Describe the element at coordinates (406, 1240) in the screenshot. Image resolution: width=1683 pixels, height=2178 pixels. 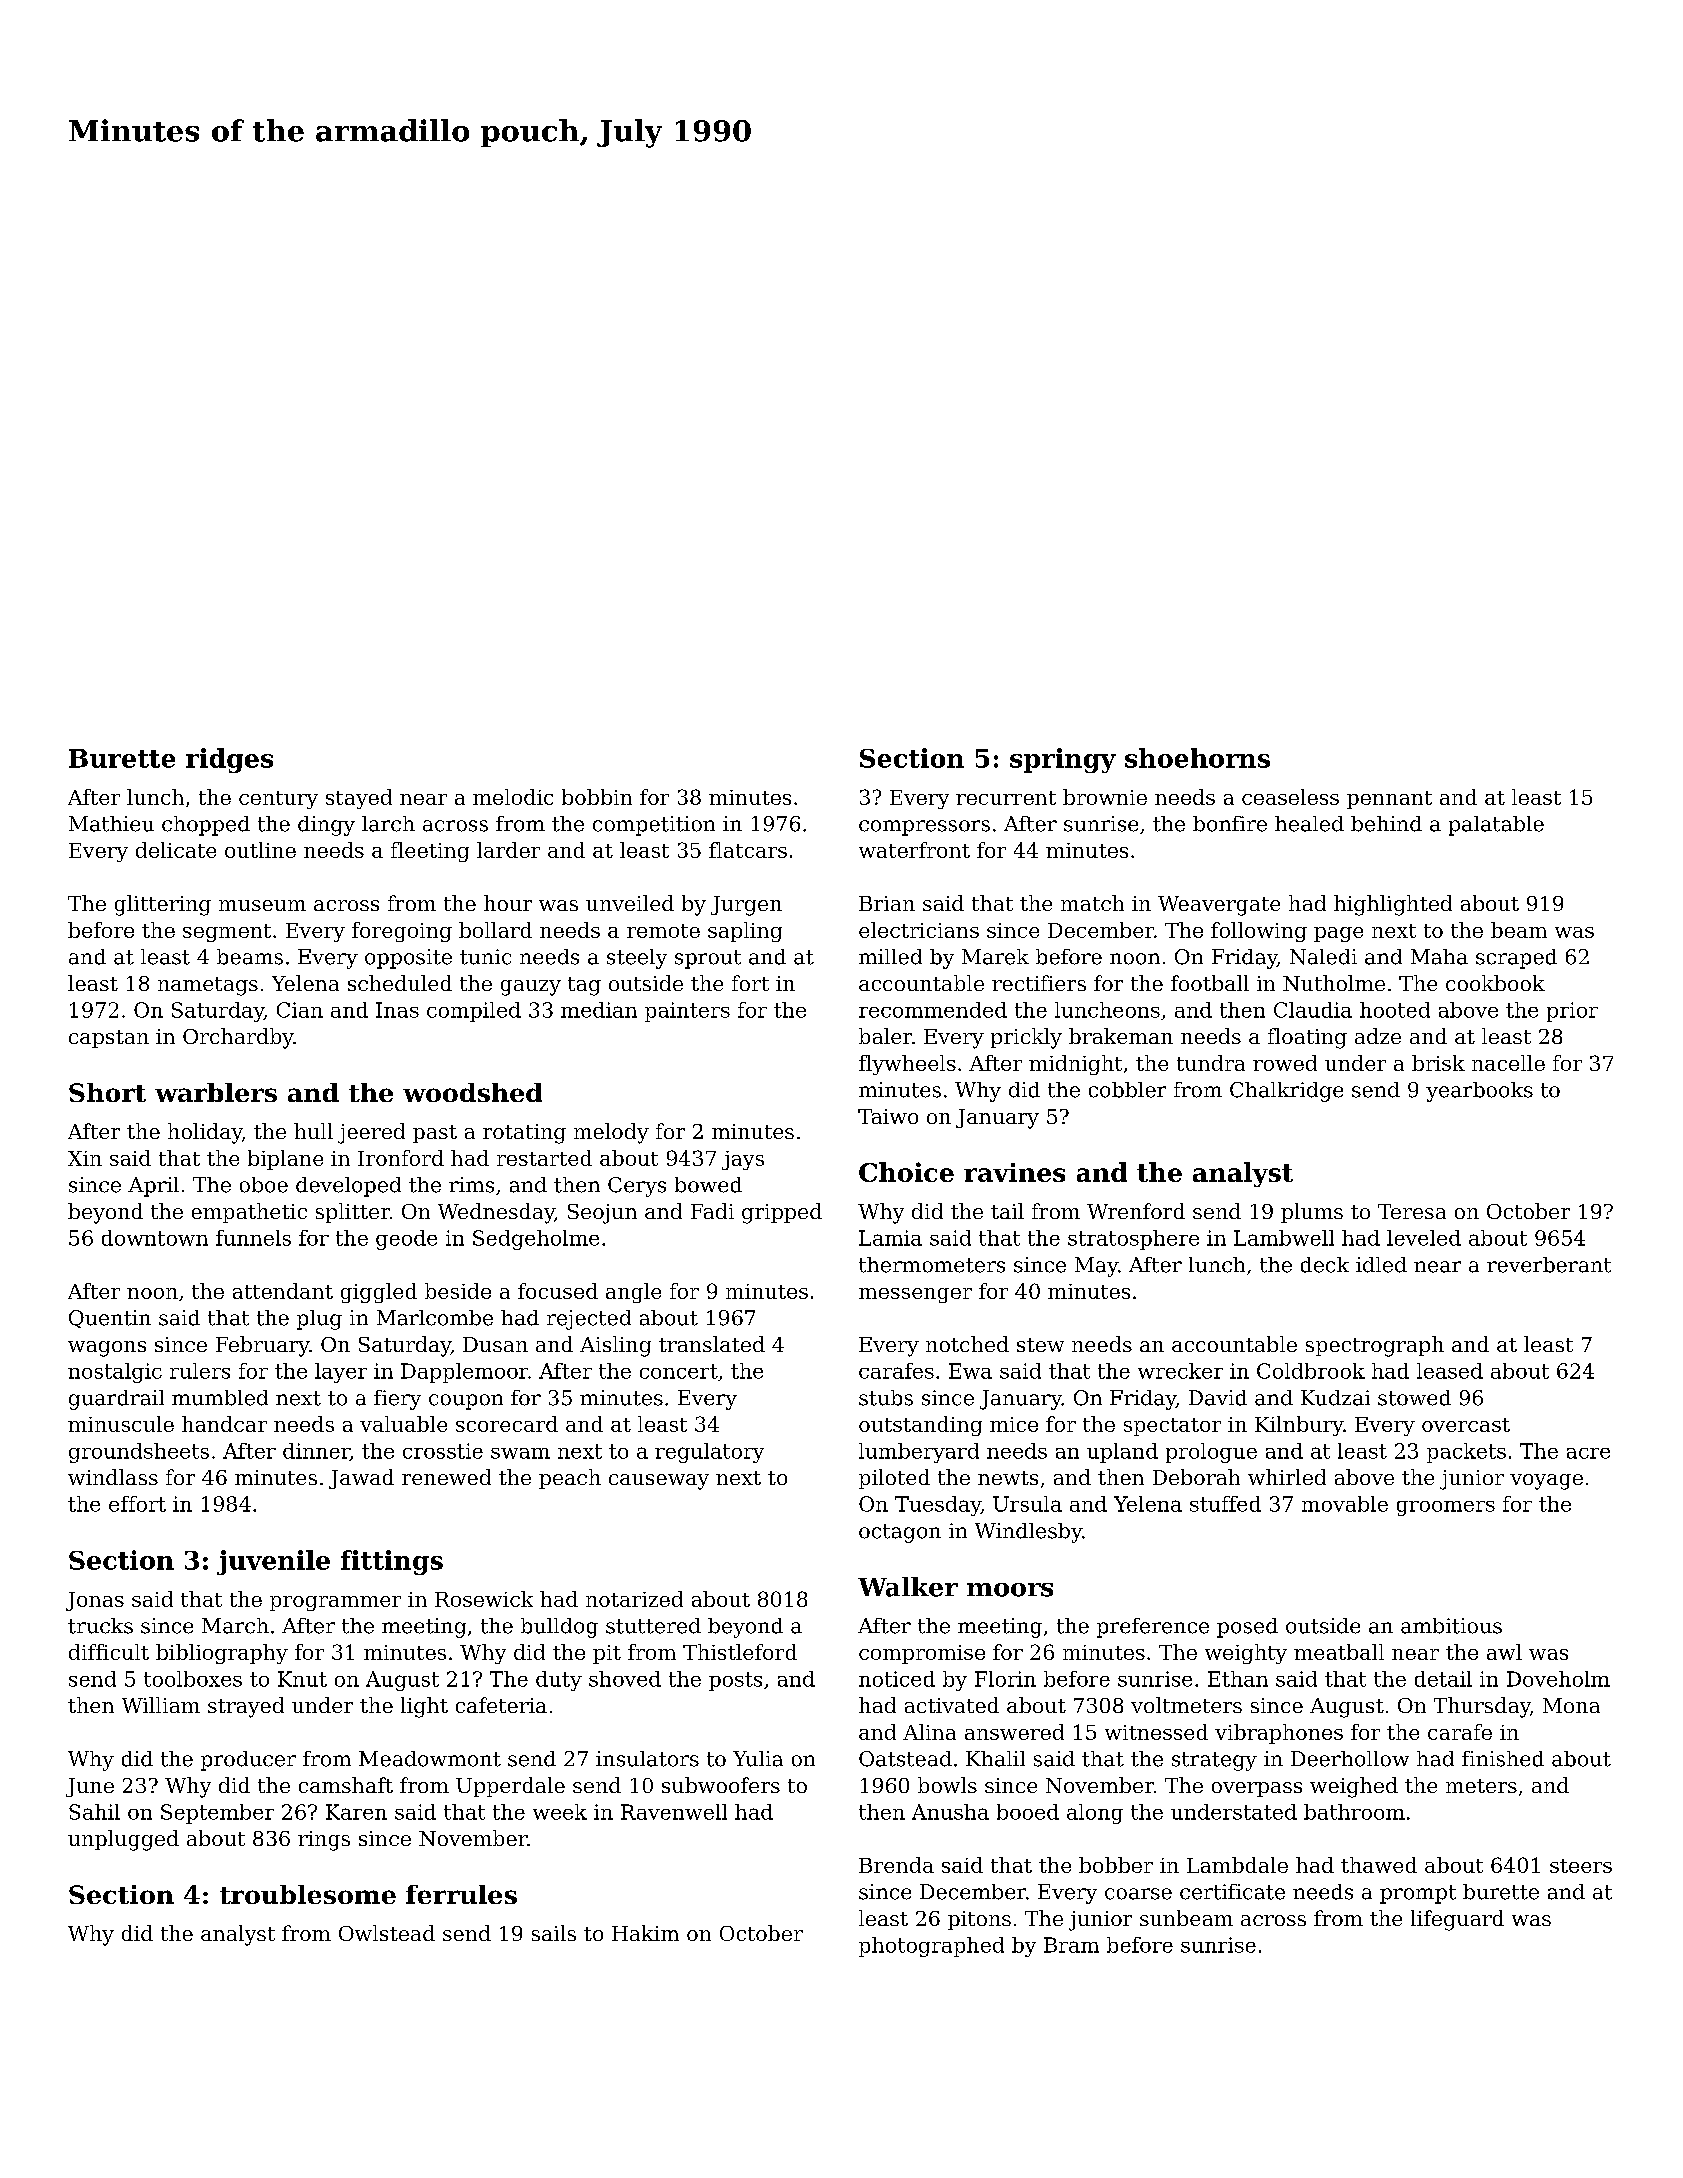
I see `geode` at that location.
